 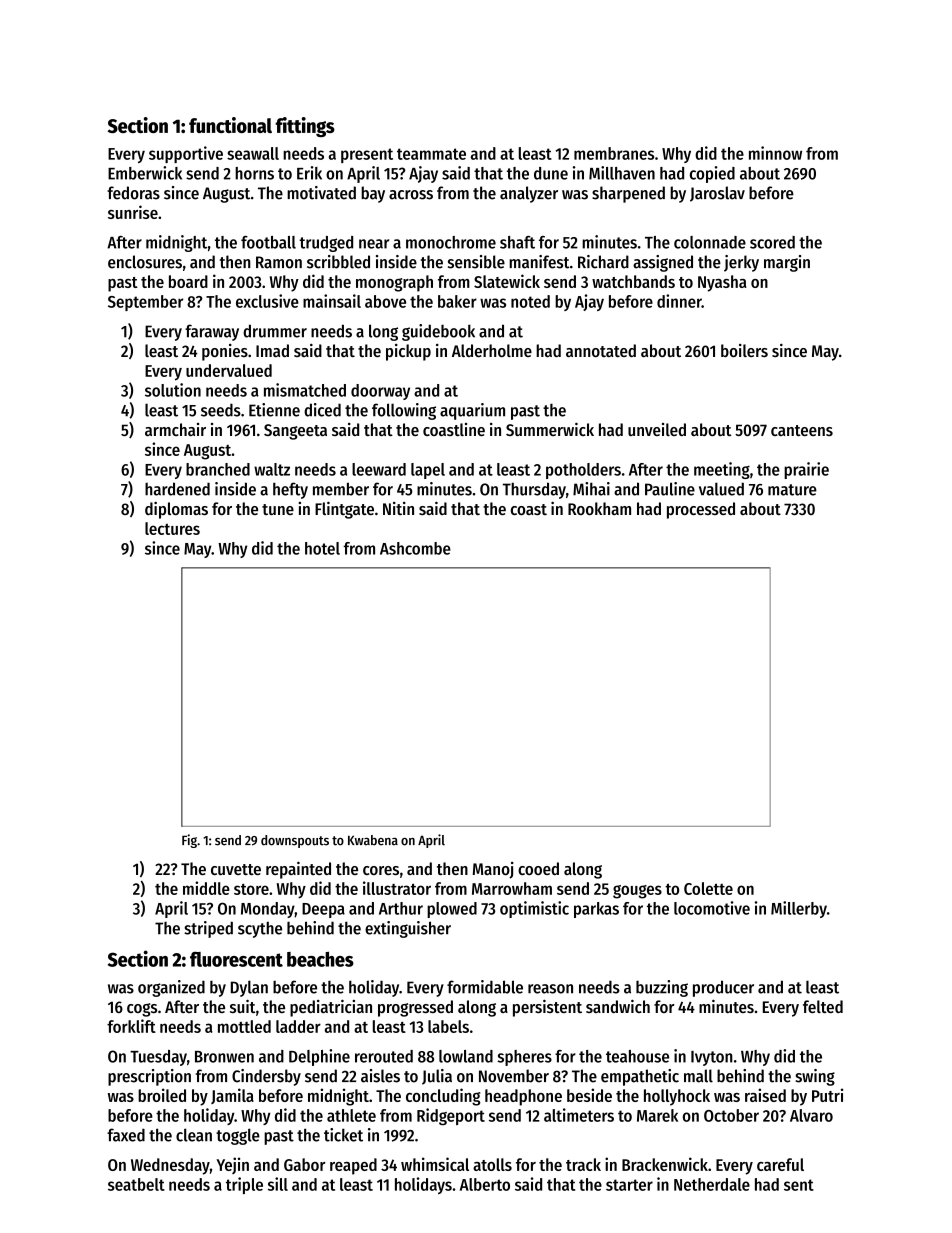 I want to click on teammate, so click(x=431, y=154).
